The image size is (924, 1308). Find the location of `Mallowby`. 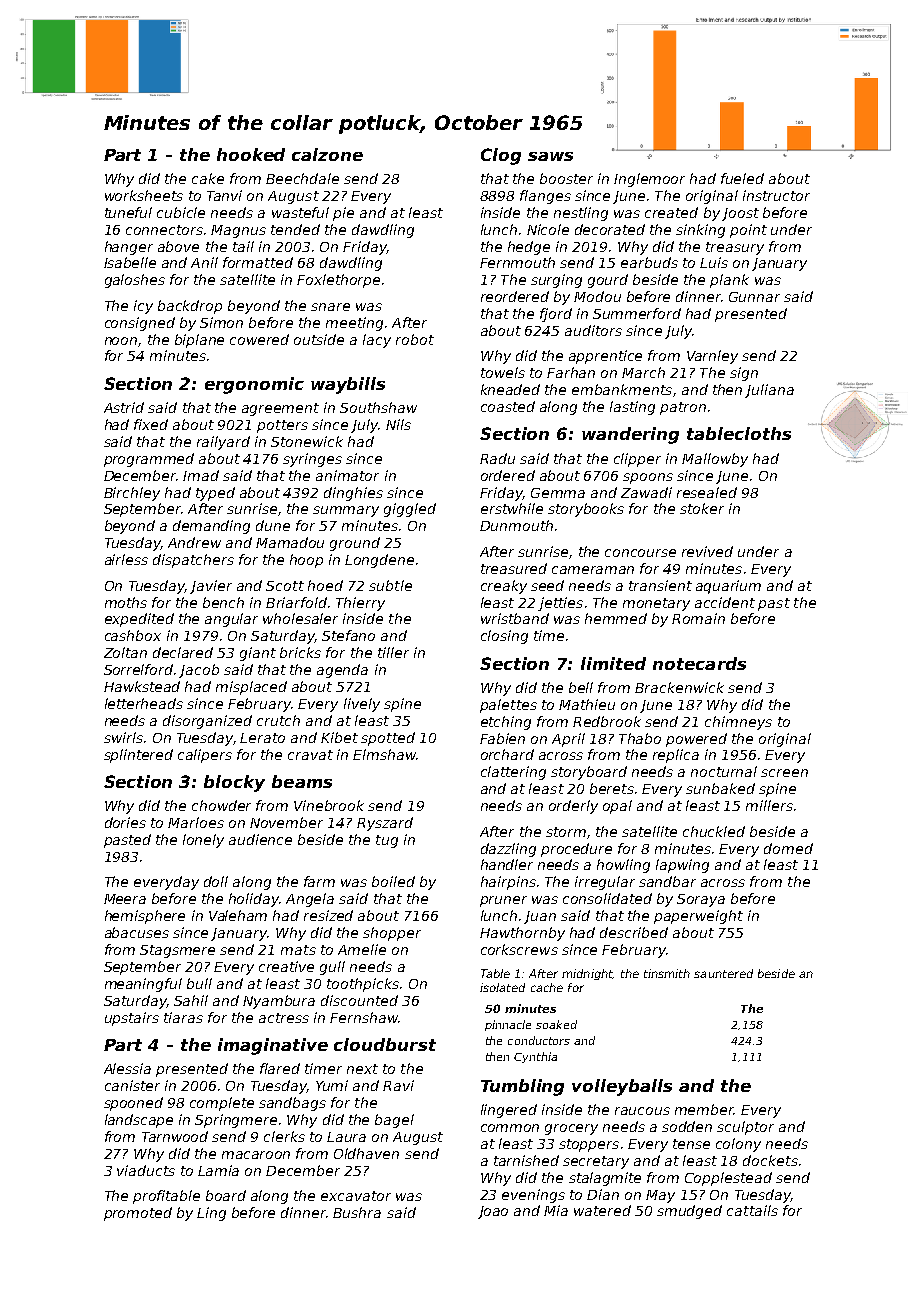

Mallowby is located at coordinates (715, 460).
